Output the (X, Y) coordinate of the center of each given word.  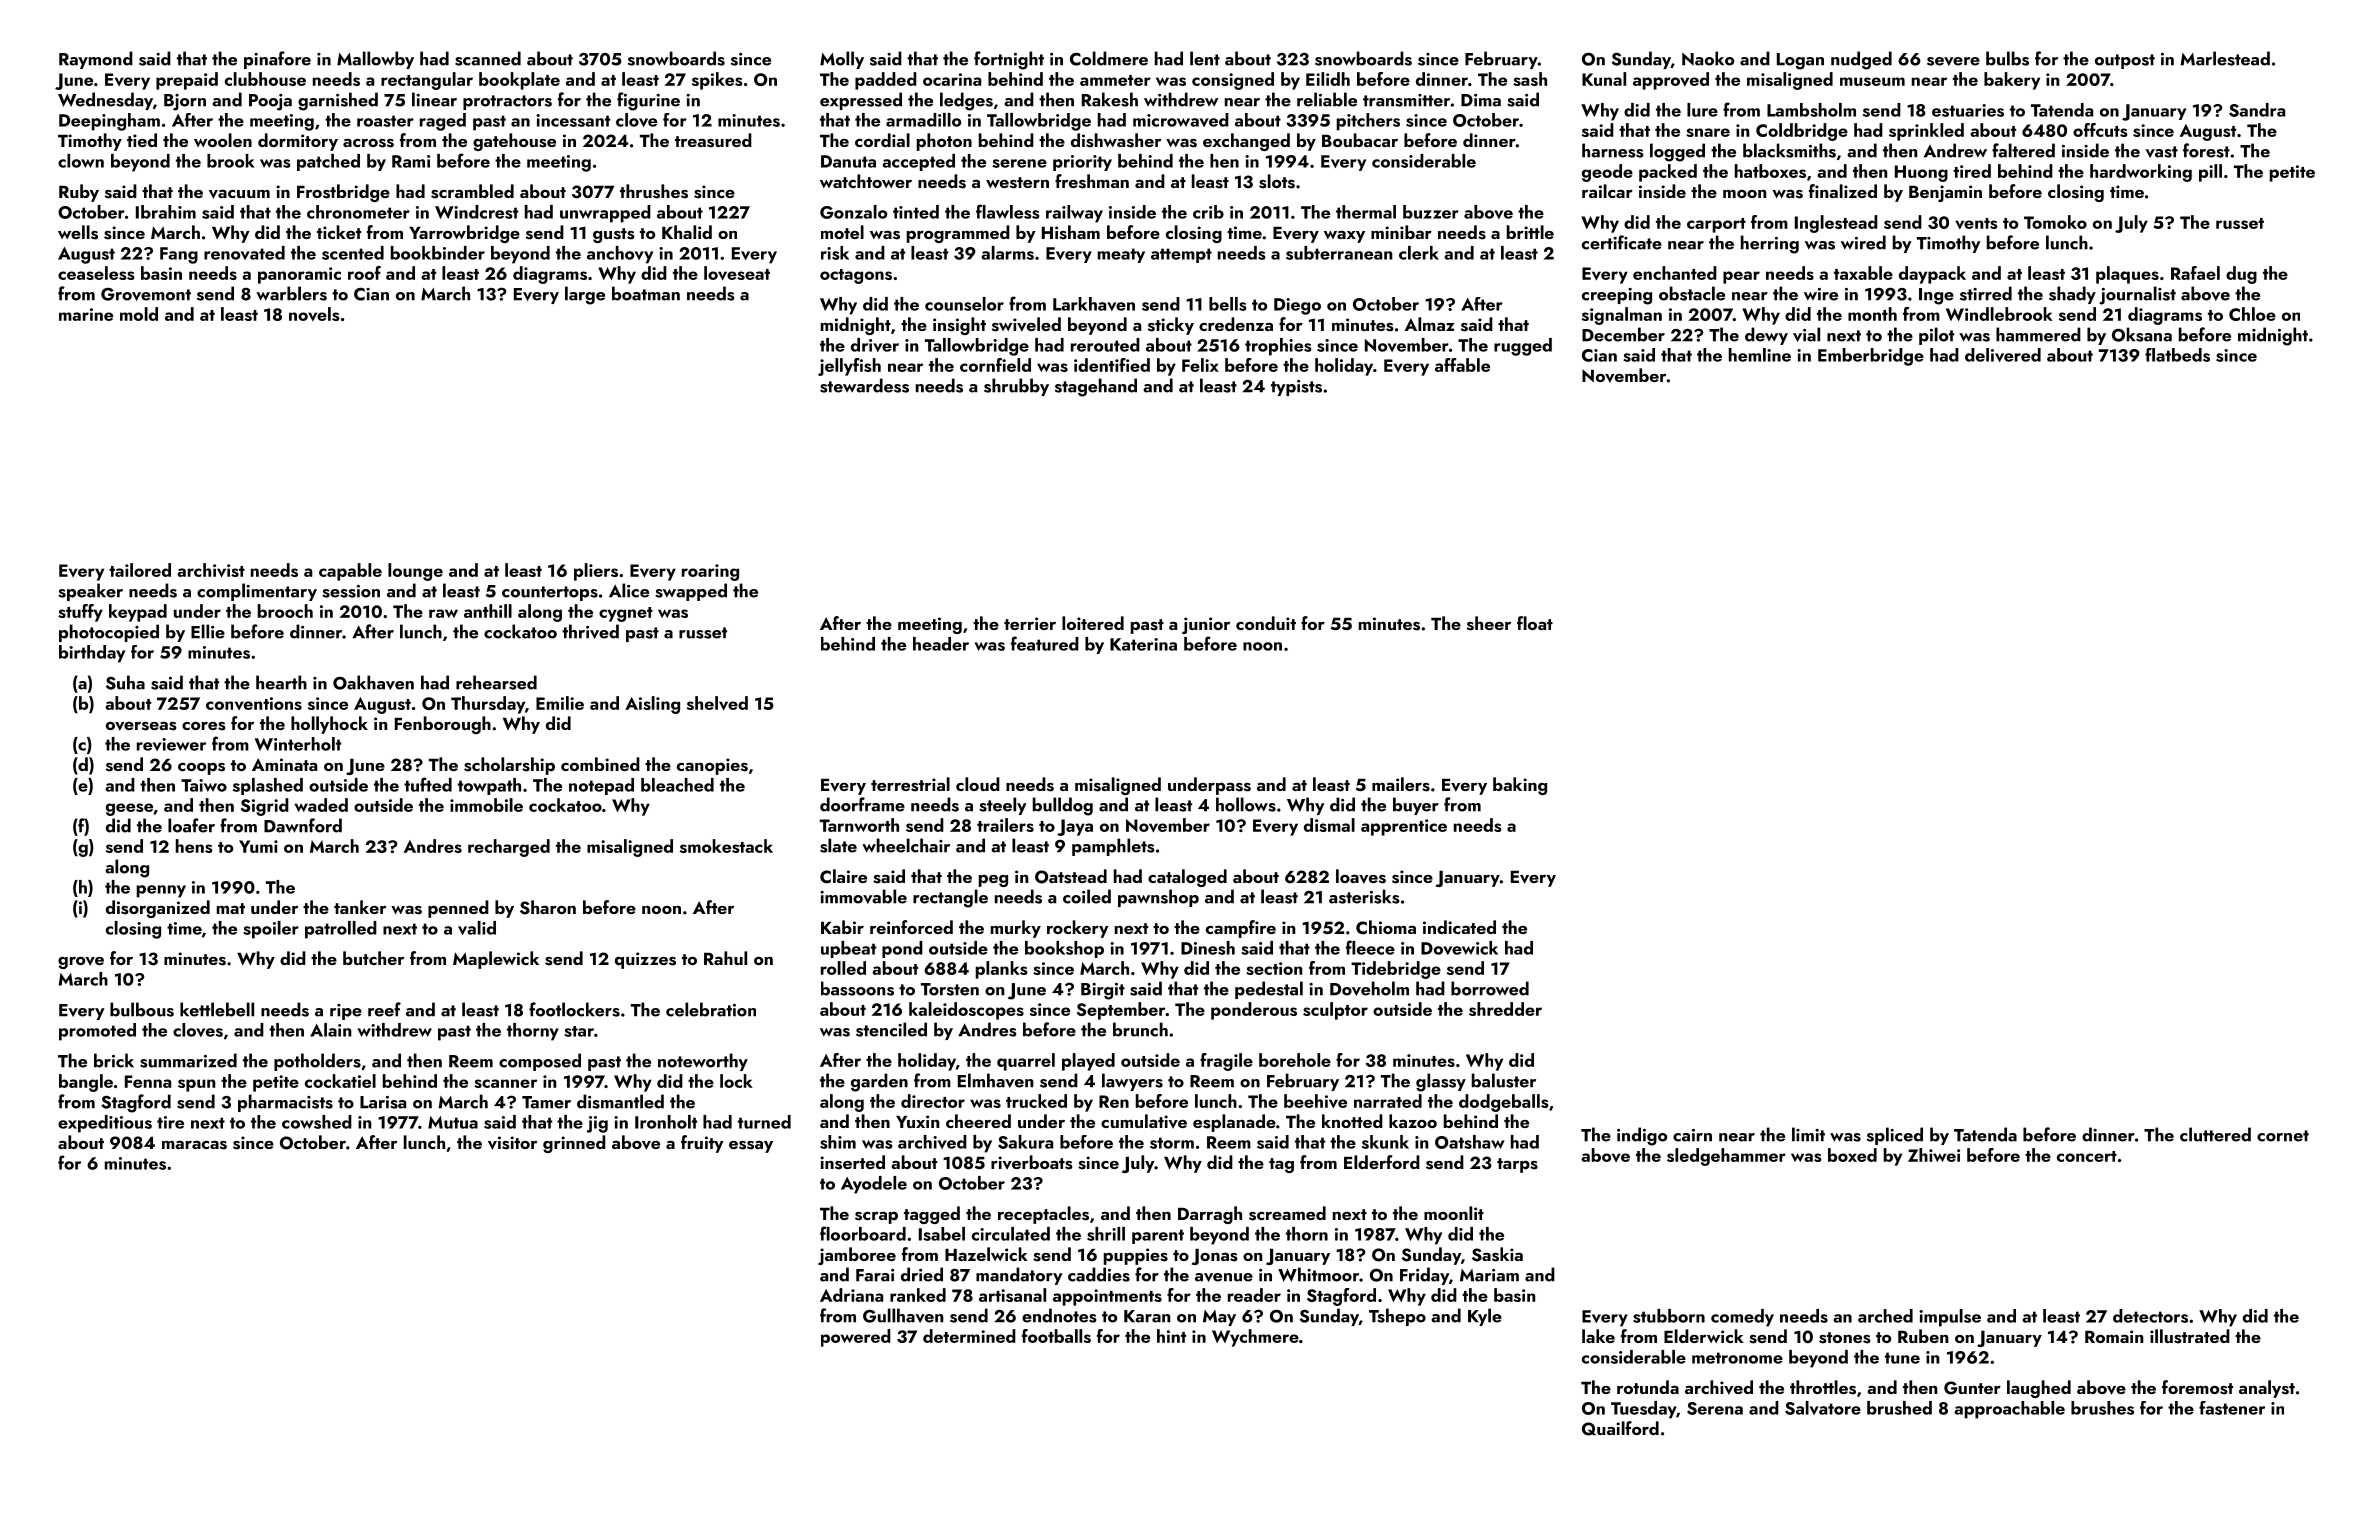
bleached (677, 785)
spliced (1895, 1136)
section (1274, 968)
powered (856, 1338)
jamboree (857, 1256)
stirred (1986, 293)
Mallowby (375, 60)
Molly (842, 60)
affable (1462, 365)
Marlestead (2225, 58)
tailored (140, 570)
